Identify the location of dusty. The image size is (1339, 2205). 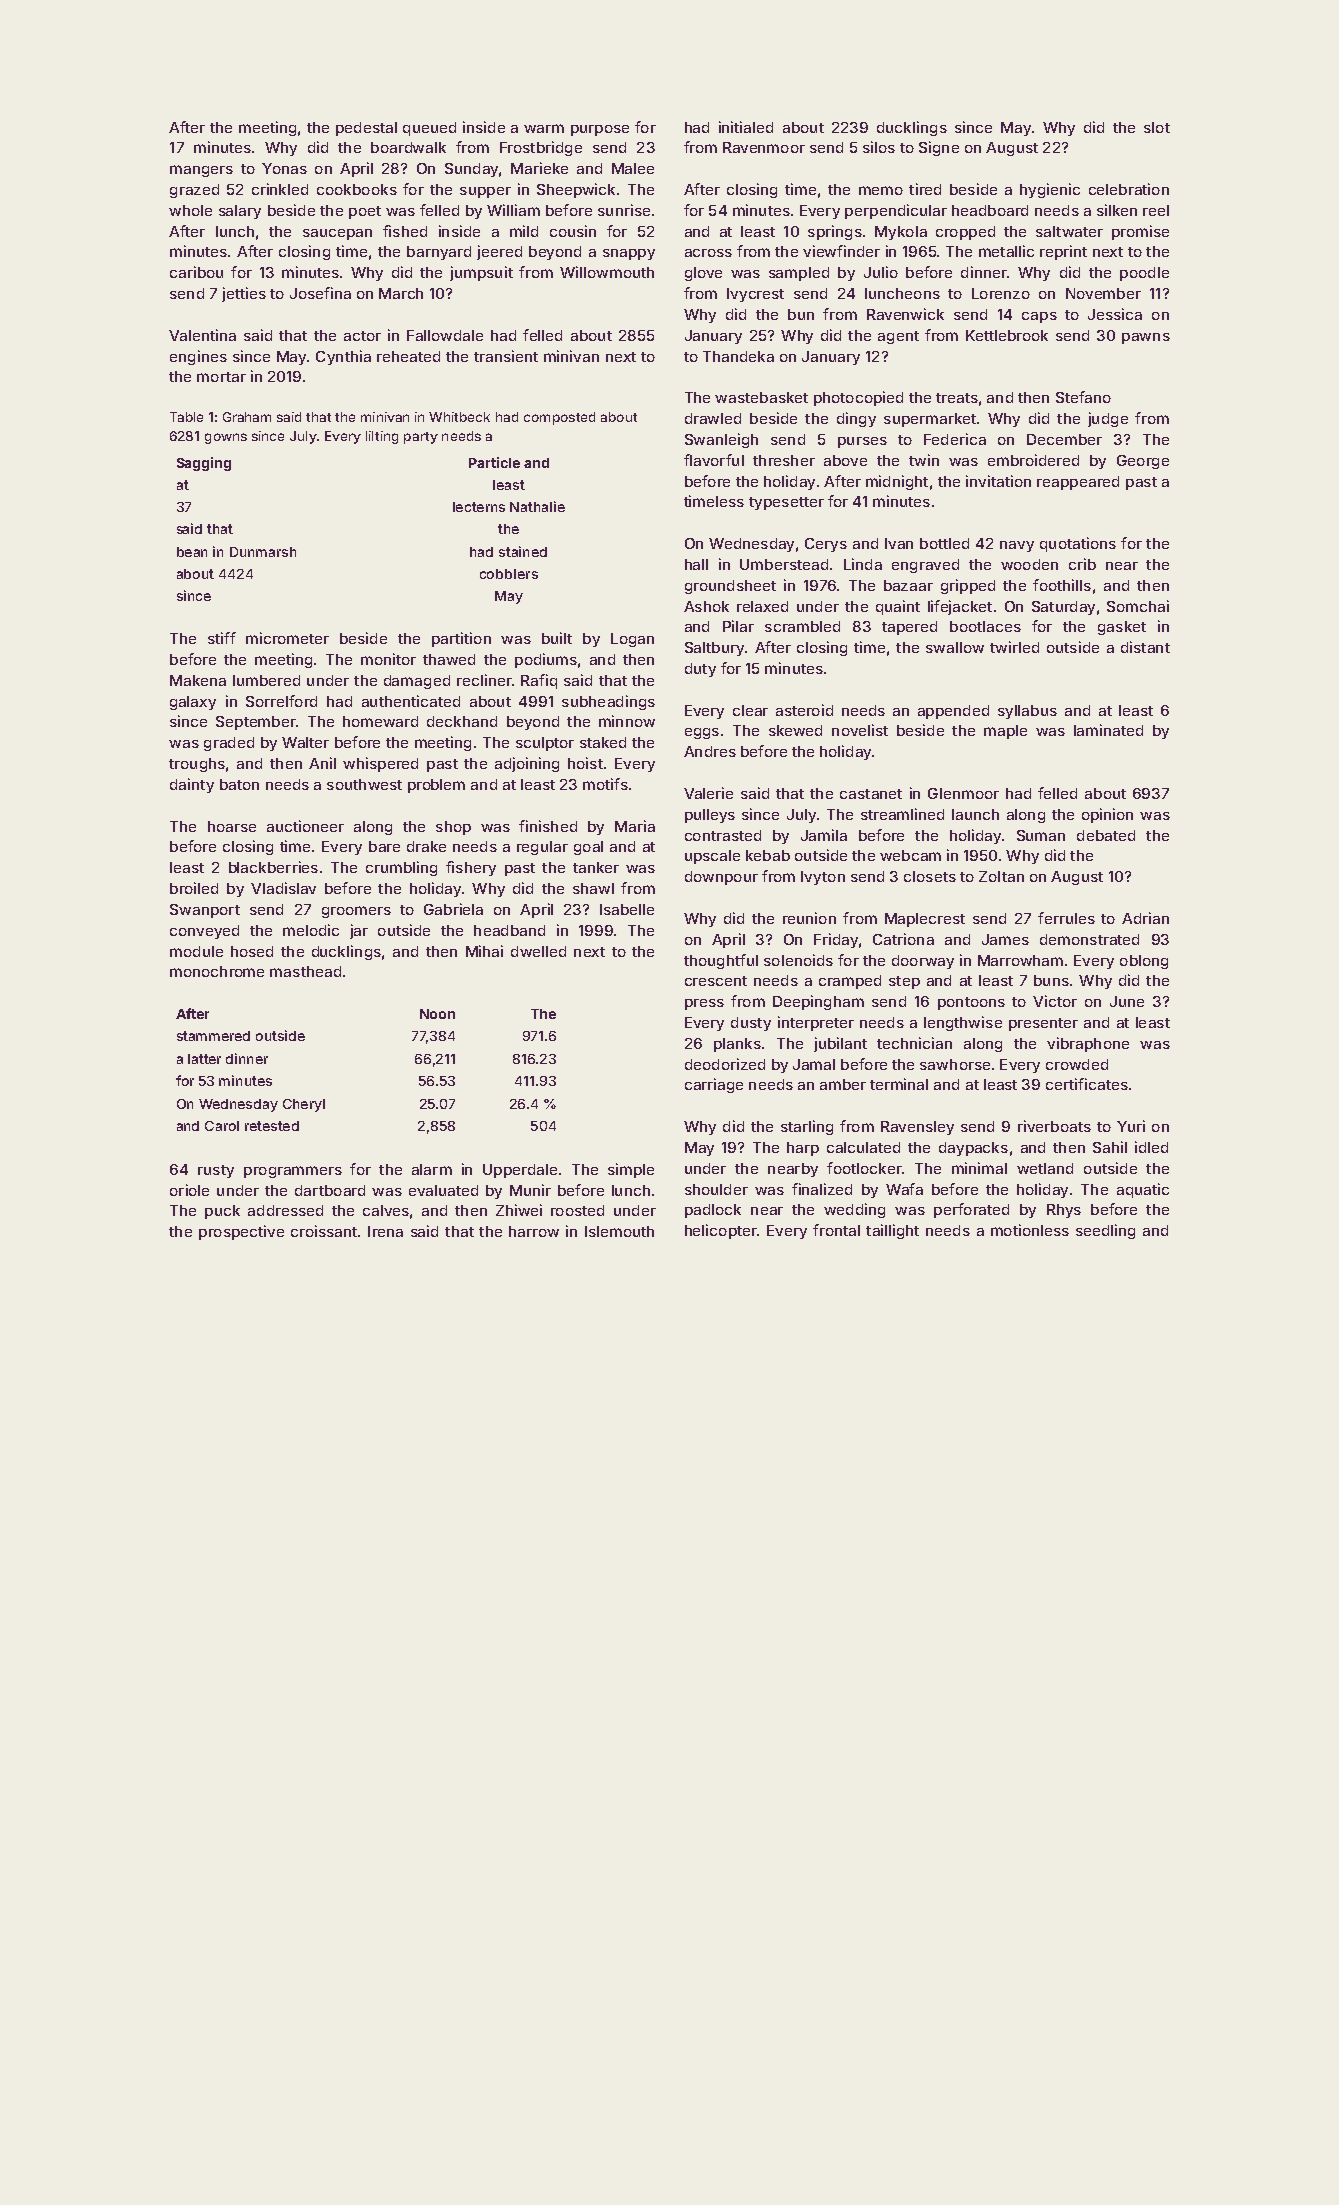
(751, 1024).
